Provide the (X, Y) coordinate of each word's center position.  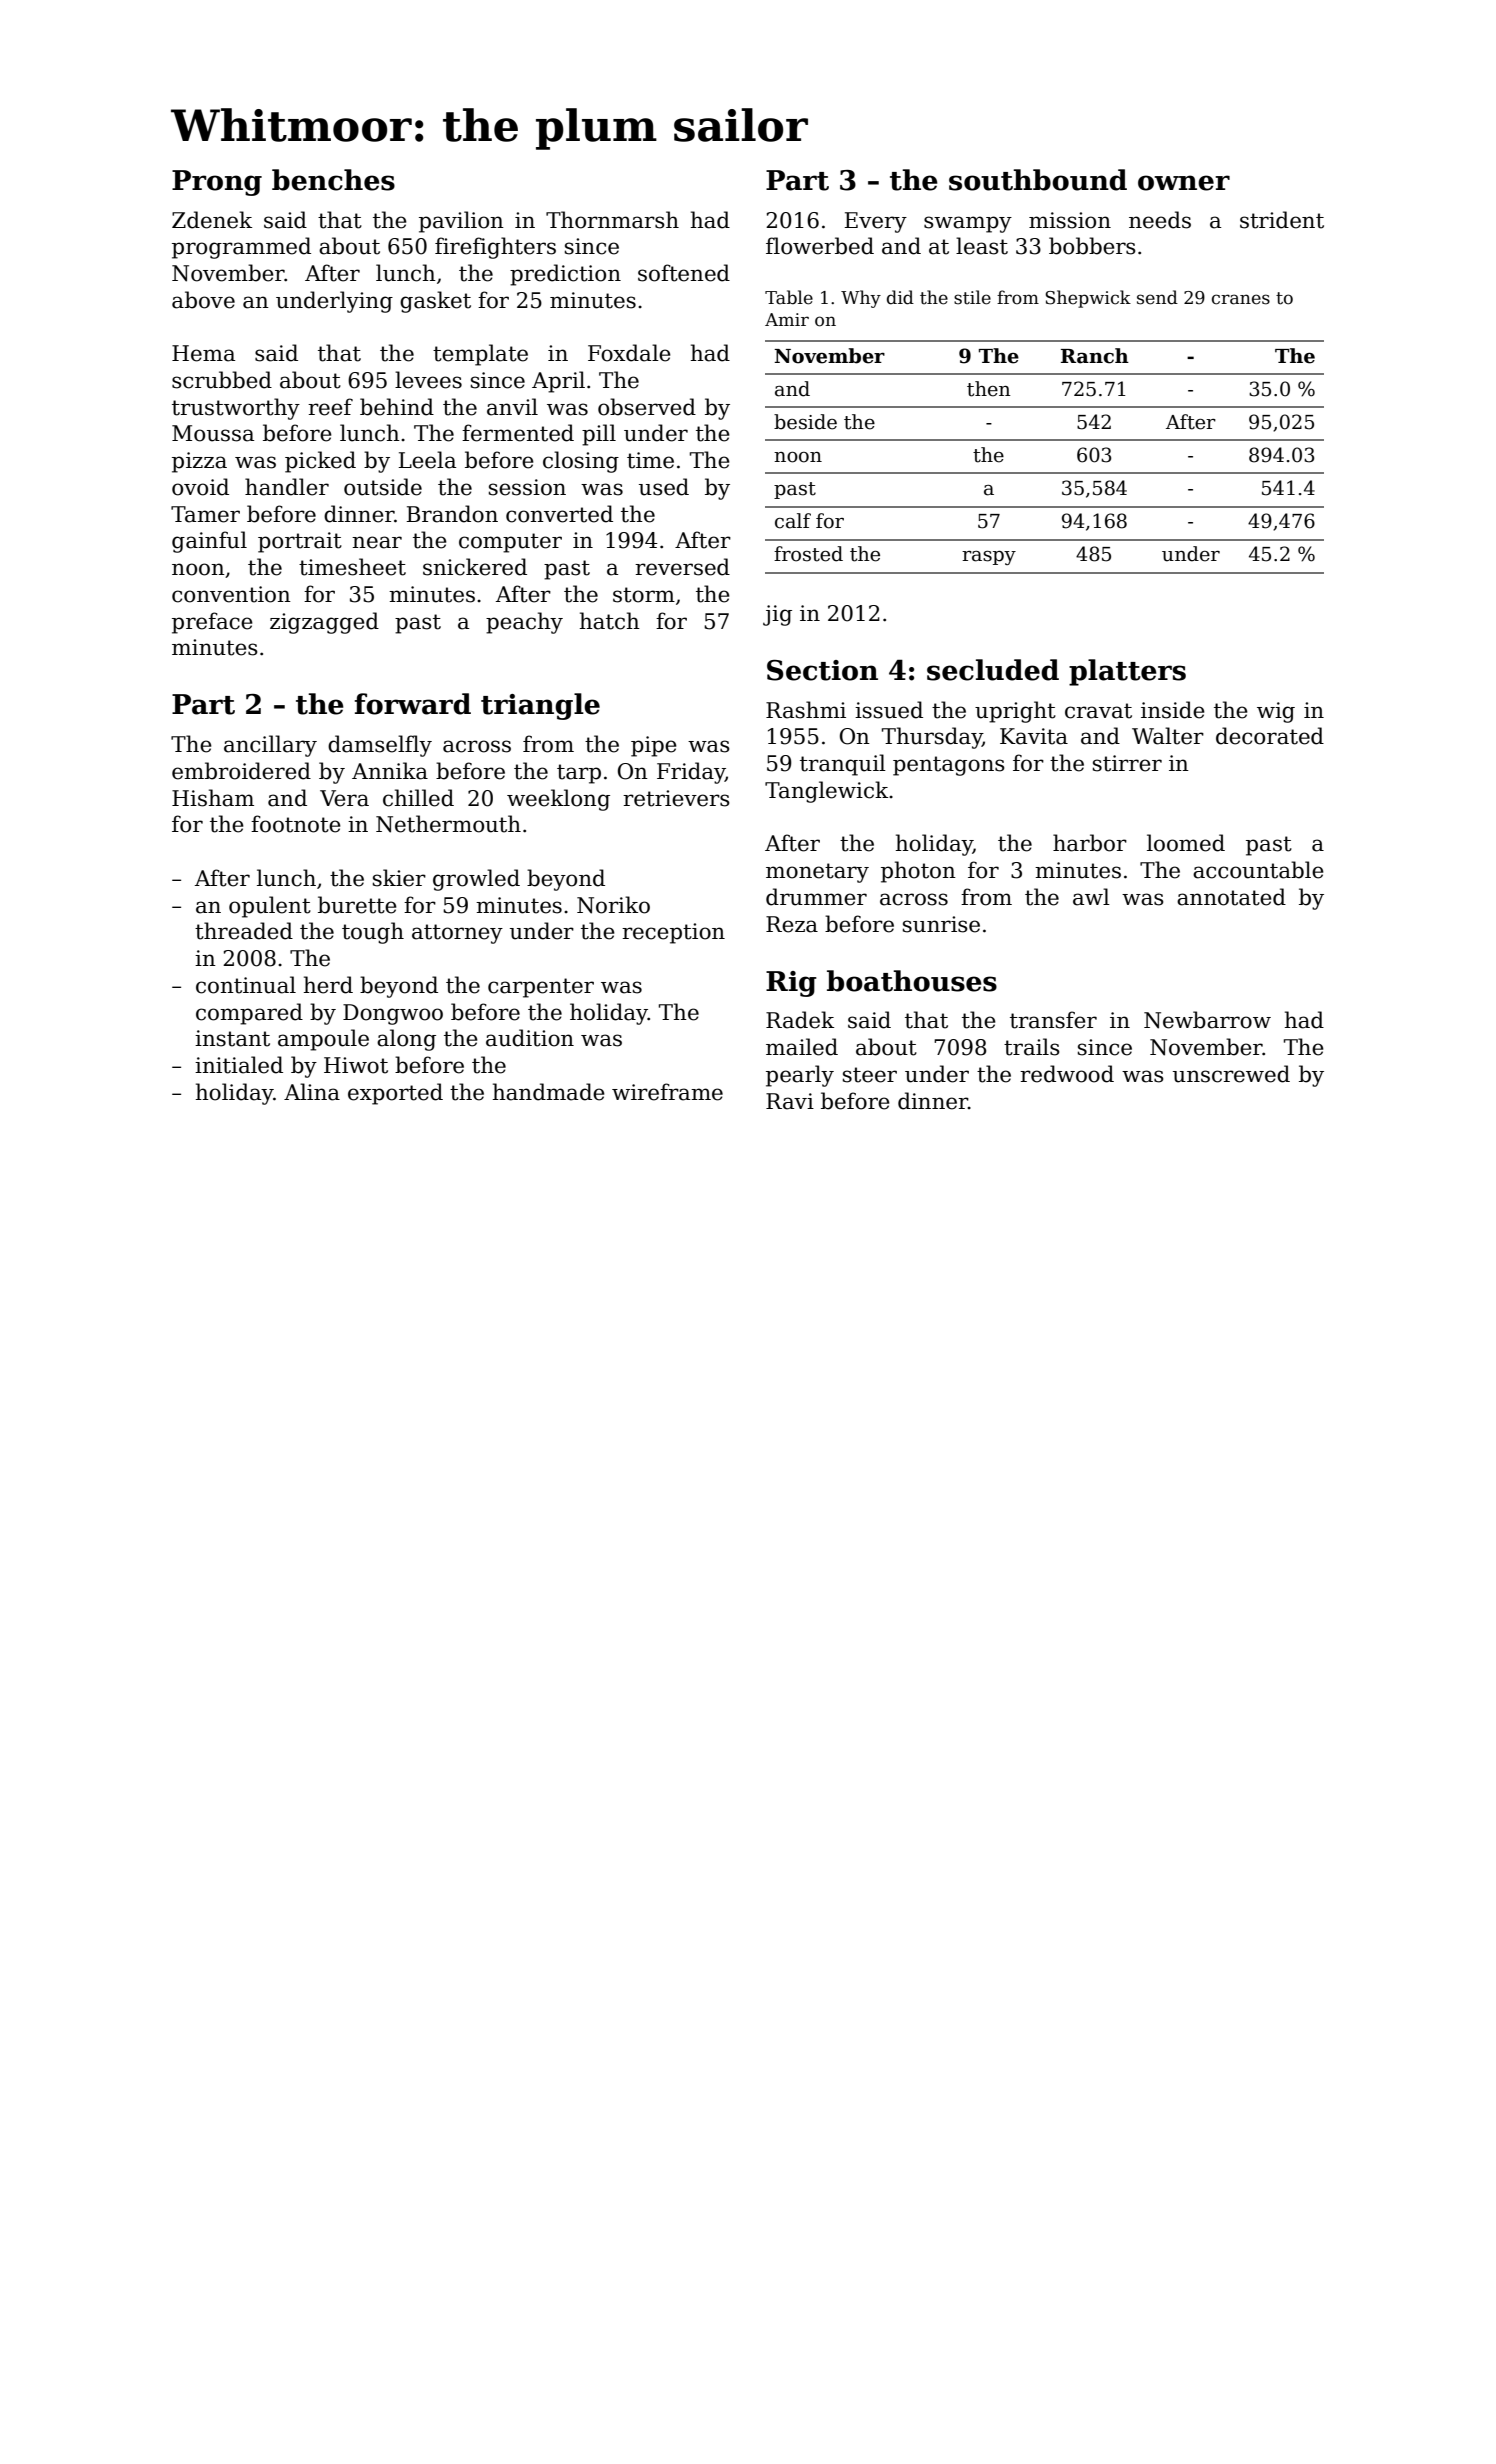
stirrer (1127, 763)
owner (1184, 183)
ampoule (323, 1040)
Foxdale (629, 353)
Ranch (1095, 356)
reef (330, 407)
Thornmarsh (612, 220)
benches (333, 180)
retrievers (676, 798)
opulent (270, 907)
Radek (800, 1020)
